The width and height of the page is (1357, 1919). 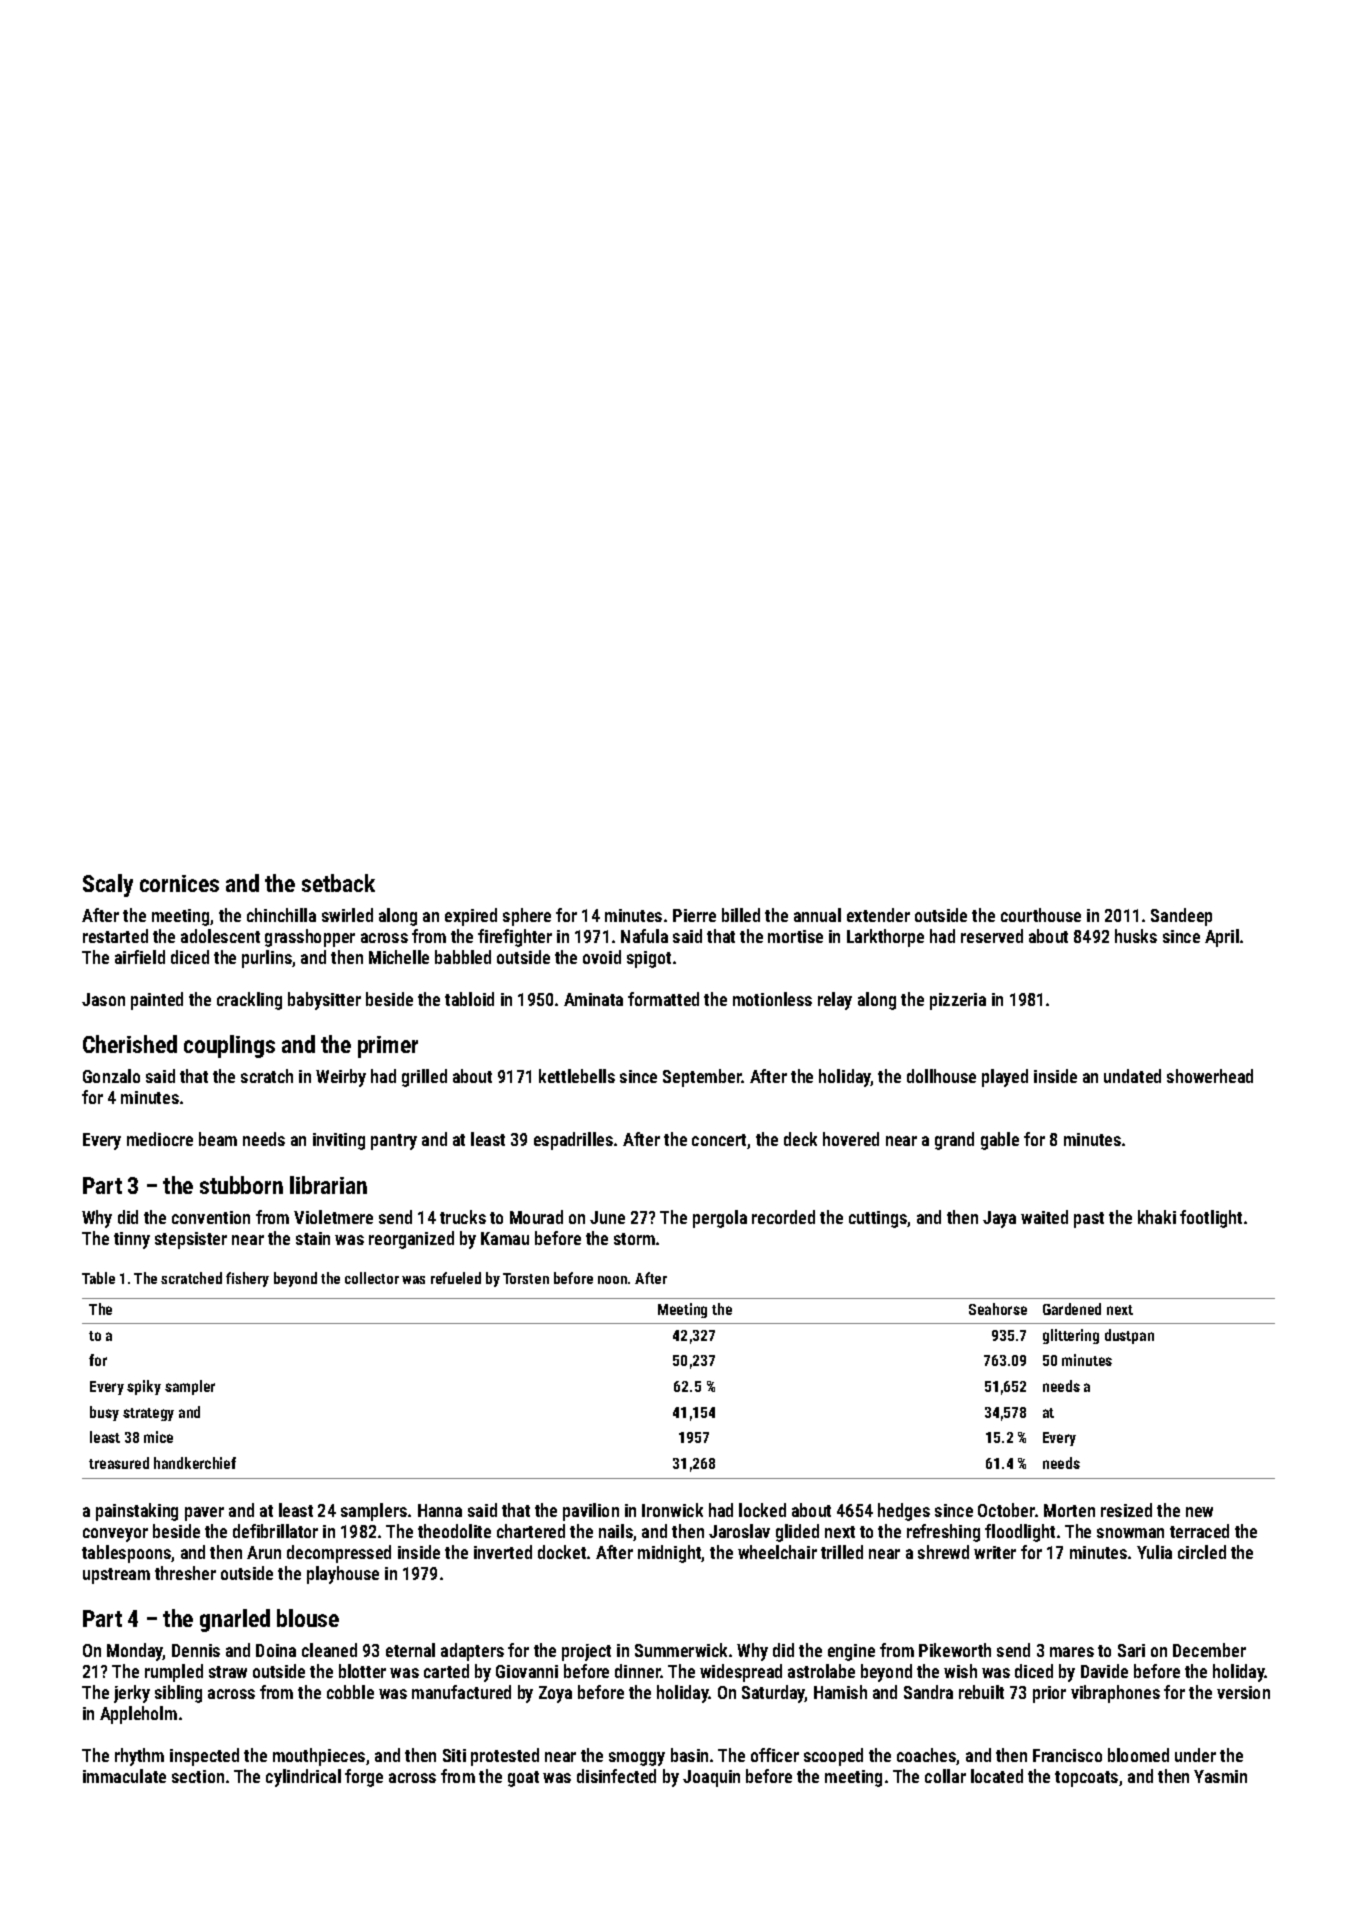 I want to click on noon, so click(x=612, y=1280).
